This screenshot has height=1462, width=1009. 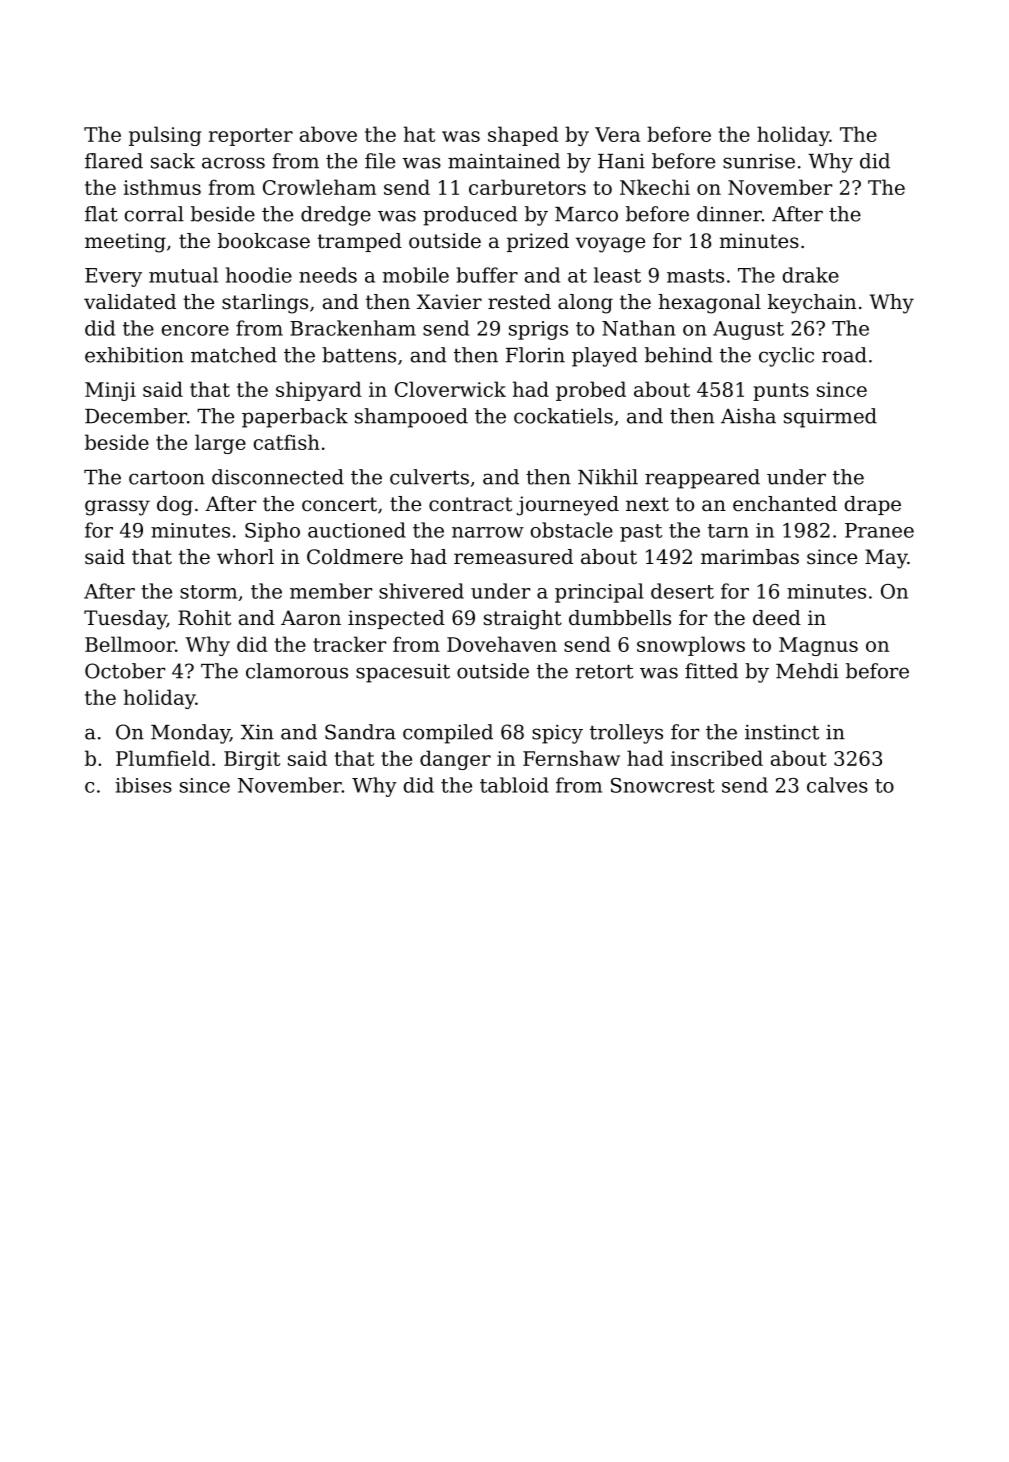 I want to click on Crowleham, so click(x=319, y=187).
